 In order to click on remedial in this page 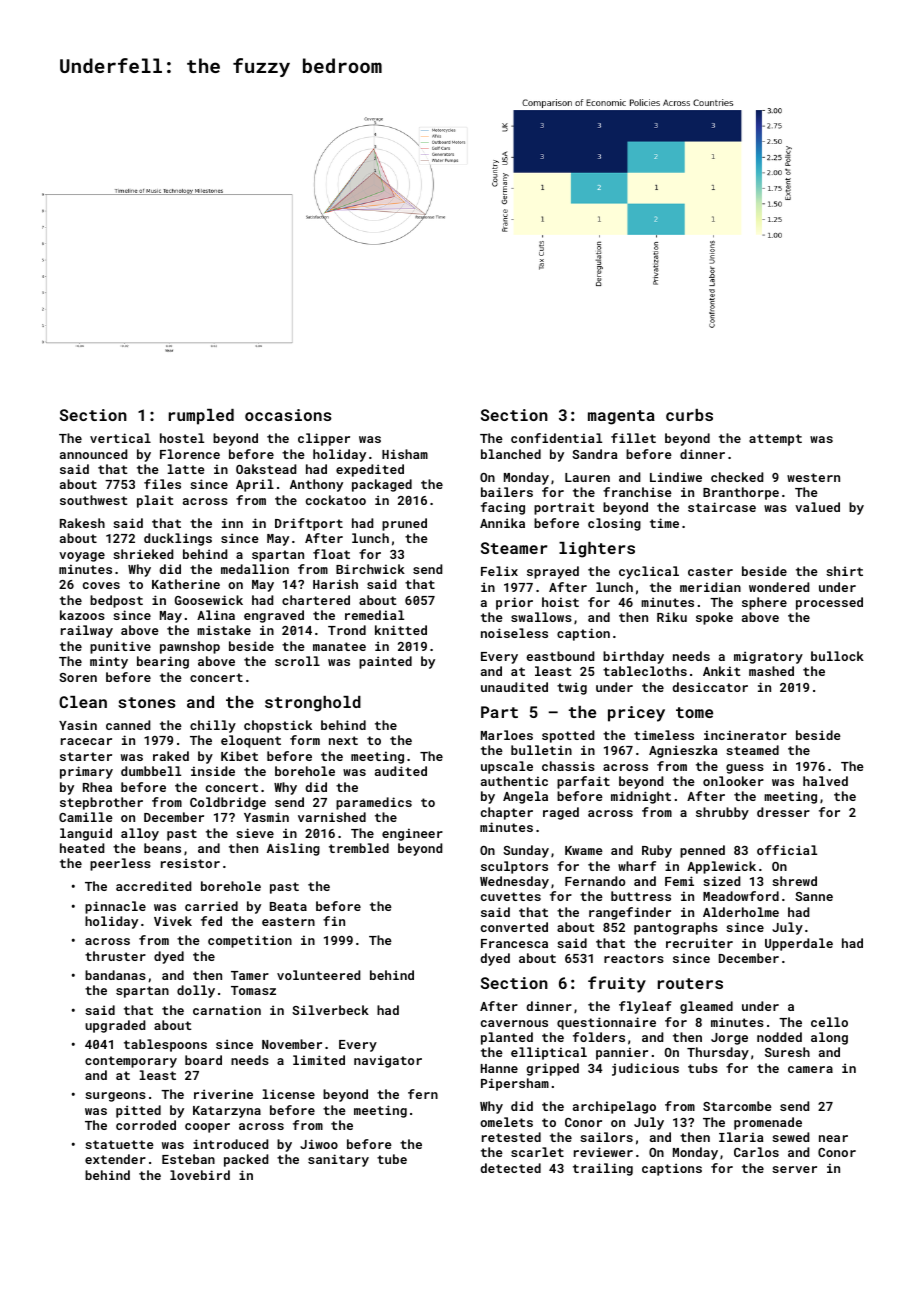, I will do `click(374, 615)`.
